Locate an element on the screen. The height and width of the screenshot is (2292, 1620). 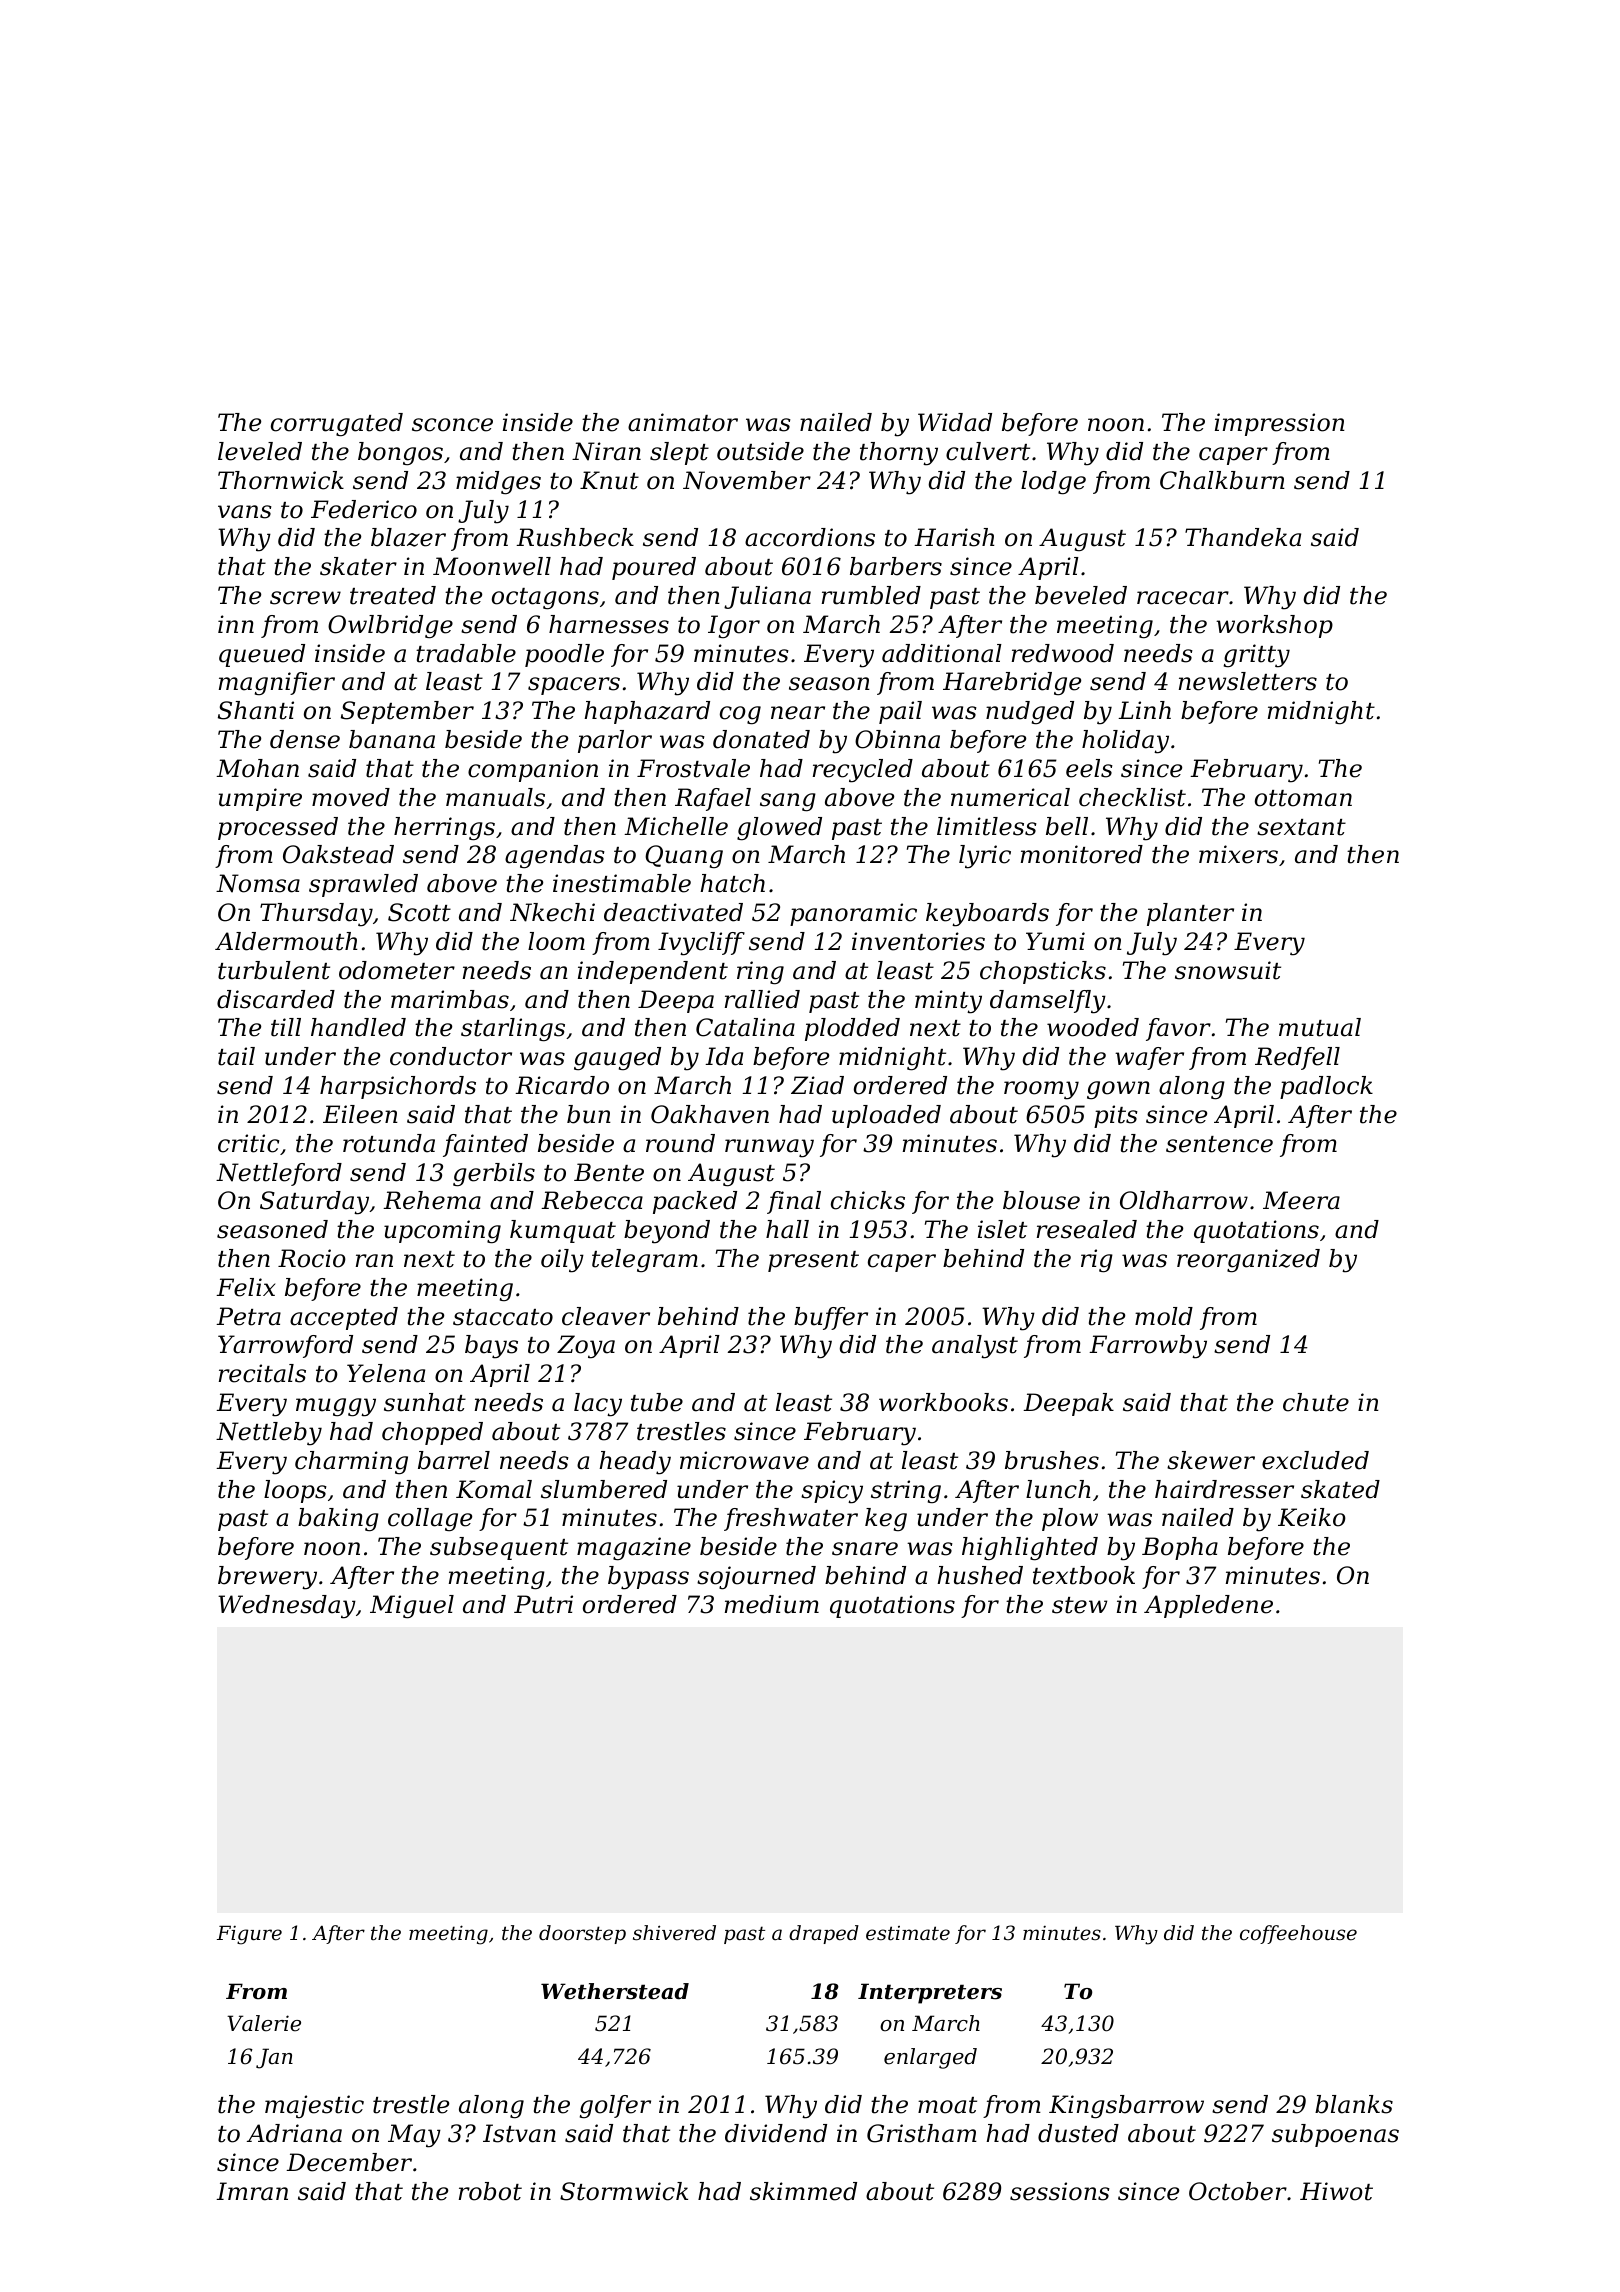
loops is located at coordinates (295, 1491).
